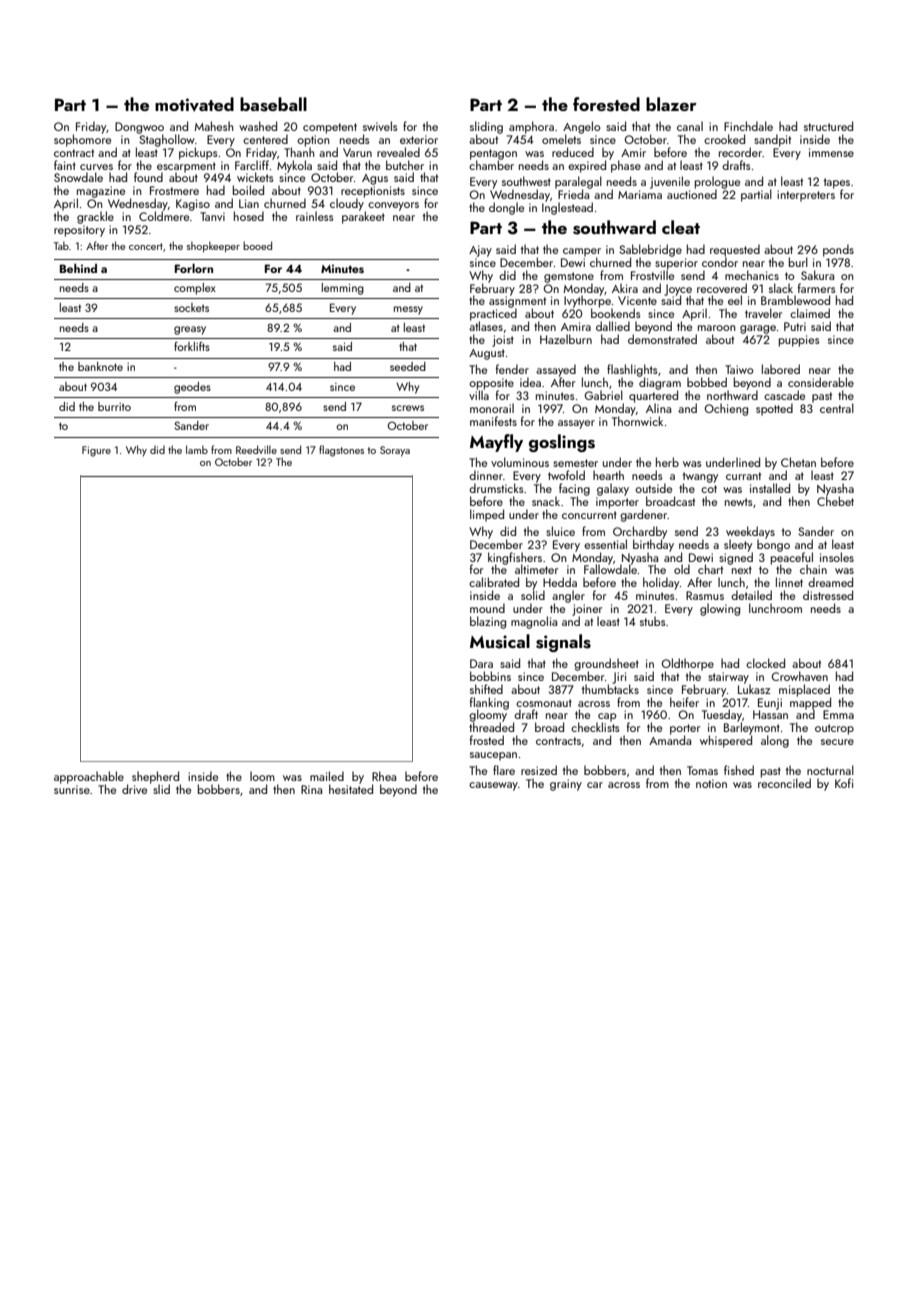  What do you see at coordinates (256, 449) in the image?
I see `Reedville` at bounding box center [256, 449].
